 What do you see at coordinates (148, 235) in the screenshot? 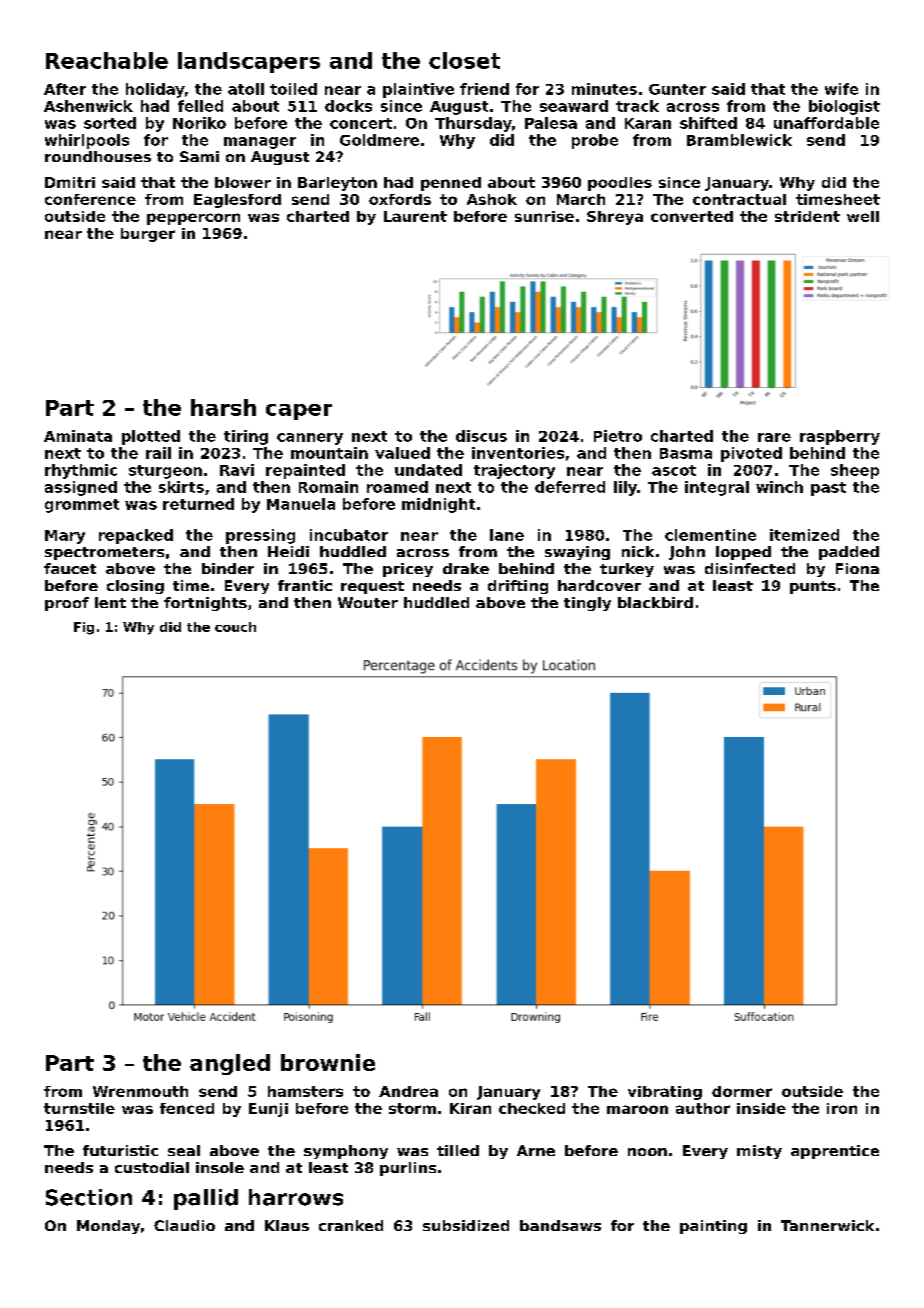
I see `burger` at bounding box center [148, 235].
